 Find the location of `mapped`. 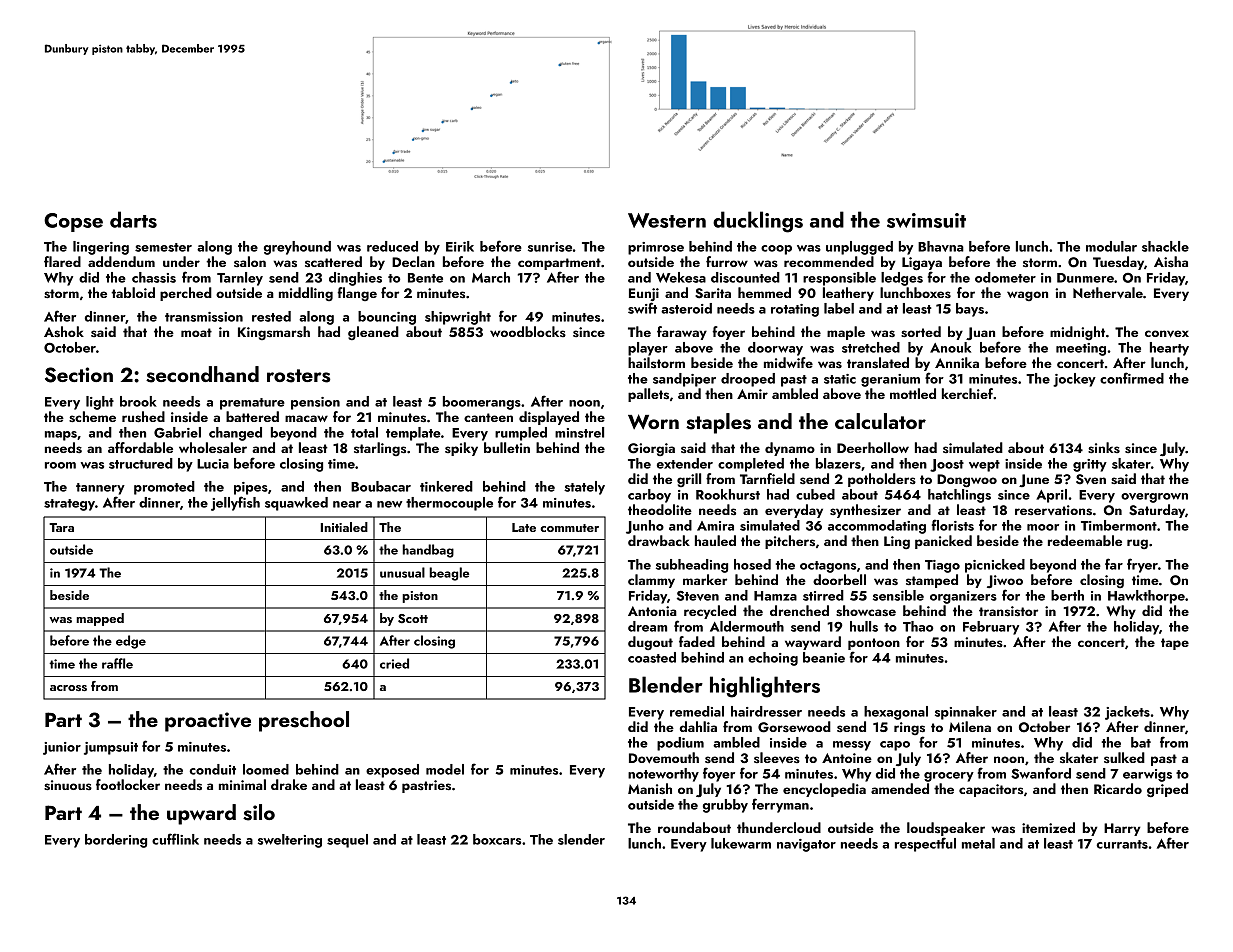

mapped is located at coordinates (100, 619).
